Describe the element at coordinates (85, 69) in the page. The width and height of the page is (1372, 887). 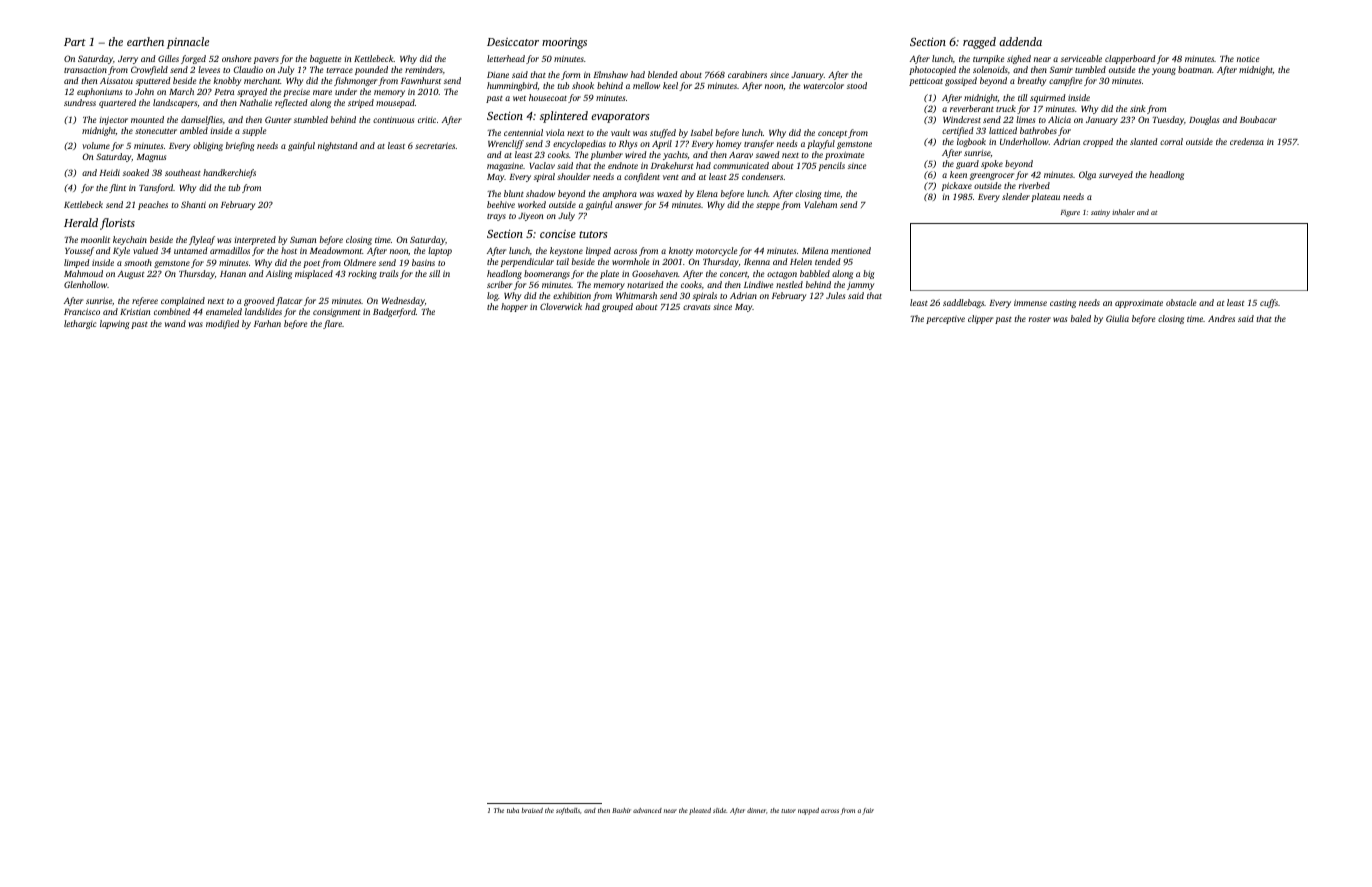
I see `transaction` at that location.
